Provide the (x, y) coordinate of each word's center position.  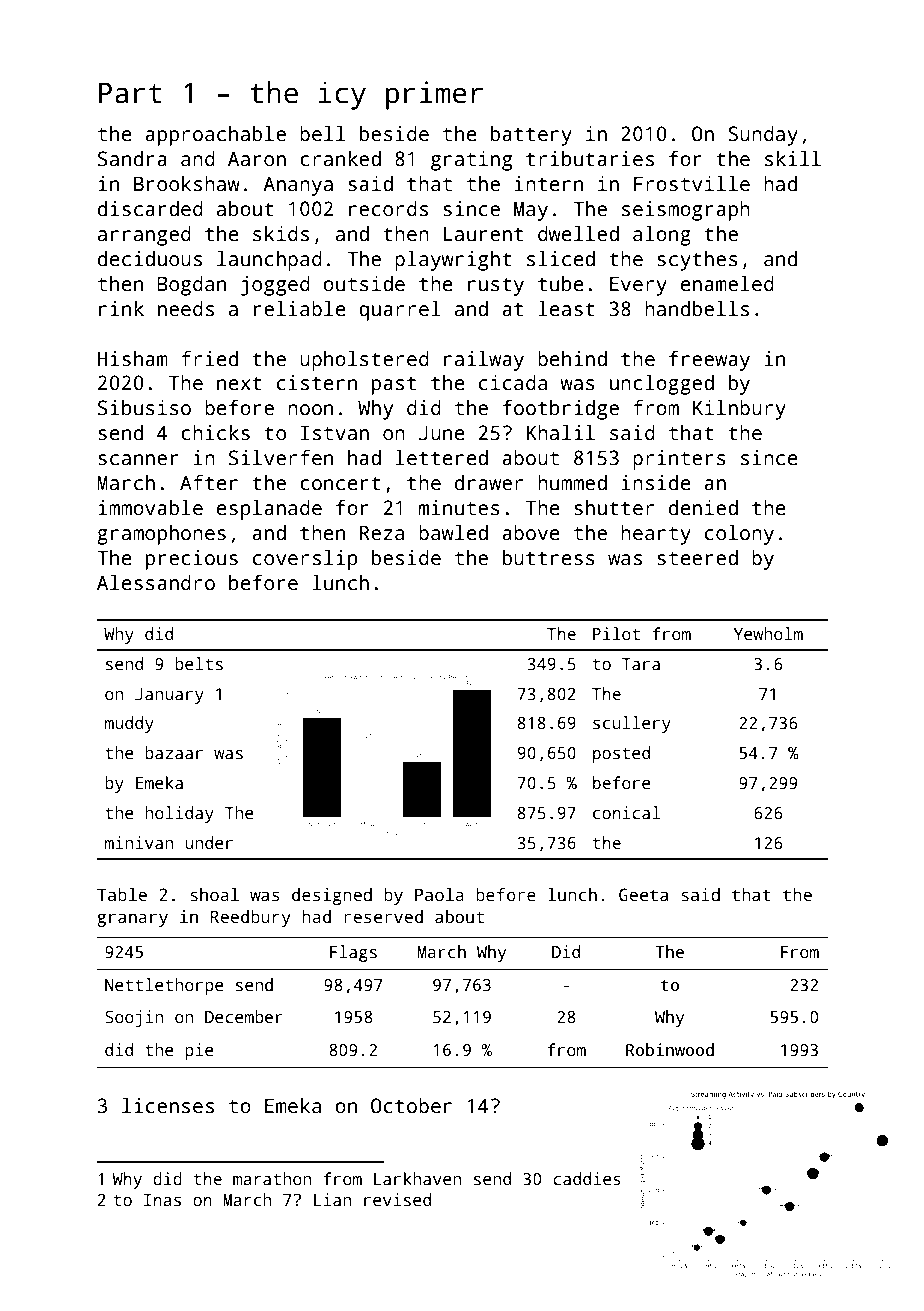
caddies (587, 1179)
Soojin (134, 1018)
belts (199, 664)
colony (739, 535)
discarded (150, 209)
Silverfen (281, 458)
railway (484, 361)
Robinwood (670, 1050)
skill (793, 159)
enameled (727, 284)
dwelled (578, 234)
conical (626, 813)
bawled (453, 533)
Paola (439, 895)
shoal (214, 895)
